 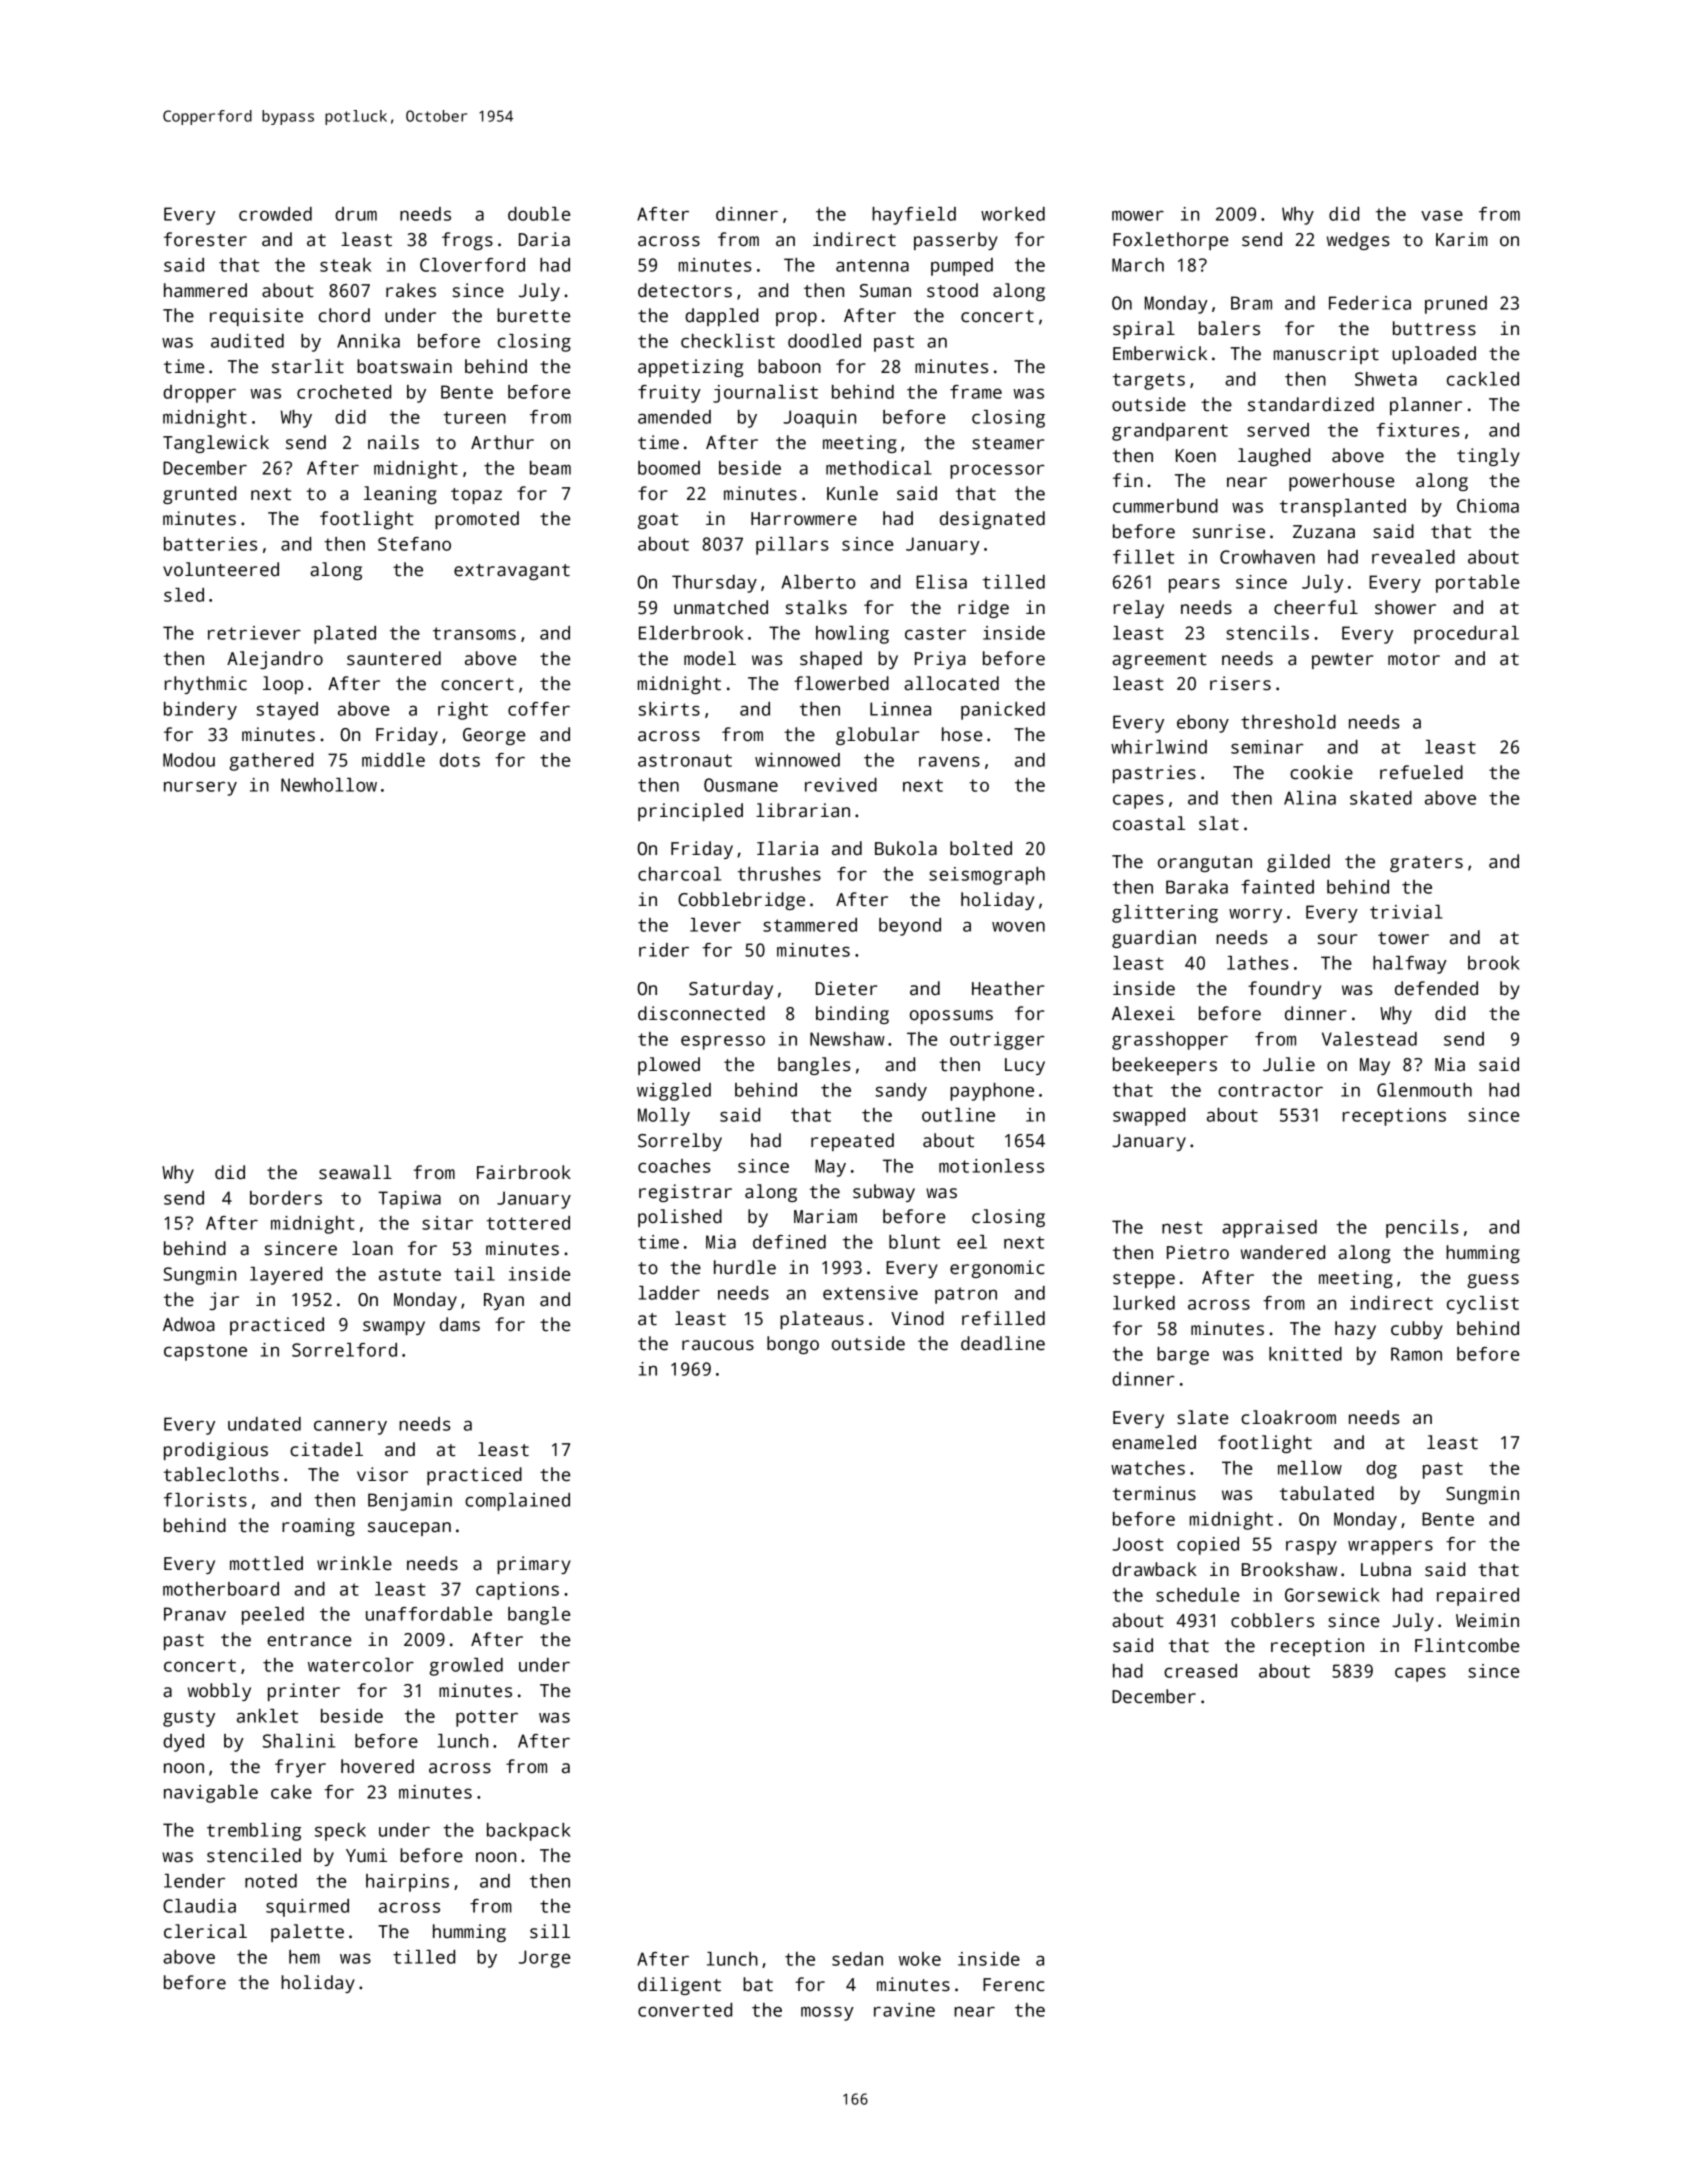 What do you see at coordinates (286, 1198) in the image?
I see `borders` at bounding box center [286, 1198].
